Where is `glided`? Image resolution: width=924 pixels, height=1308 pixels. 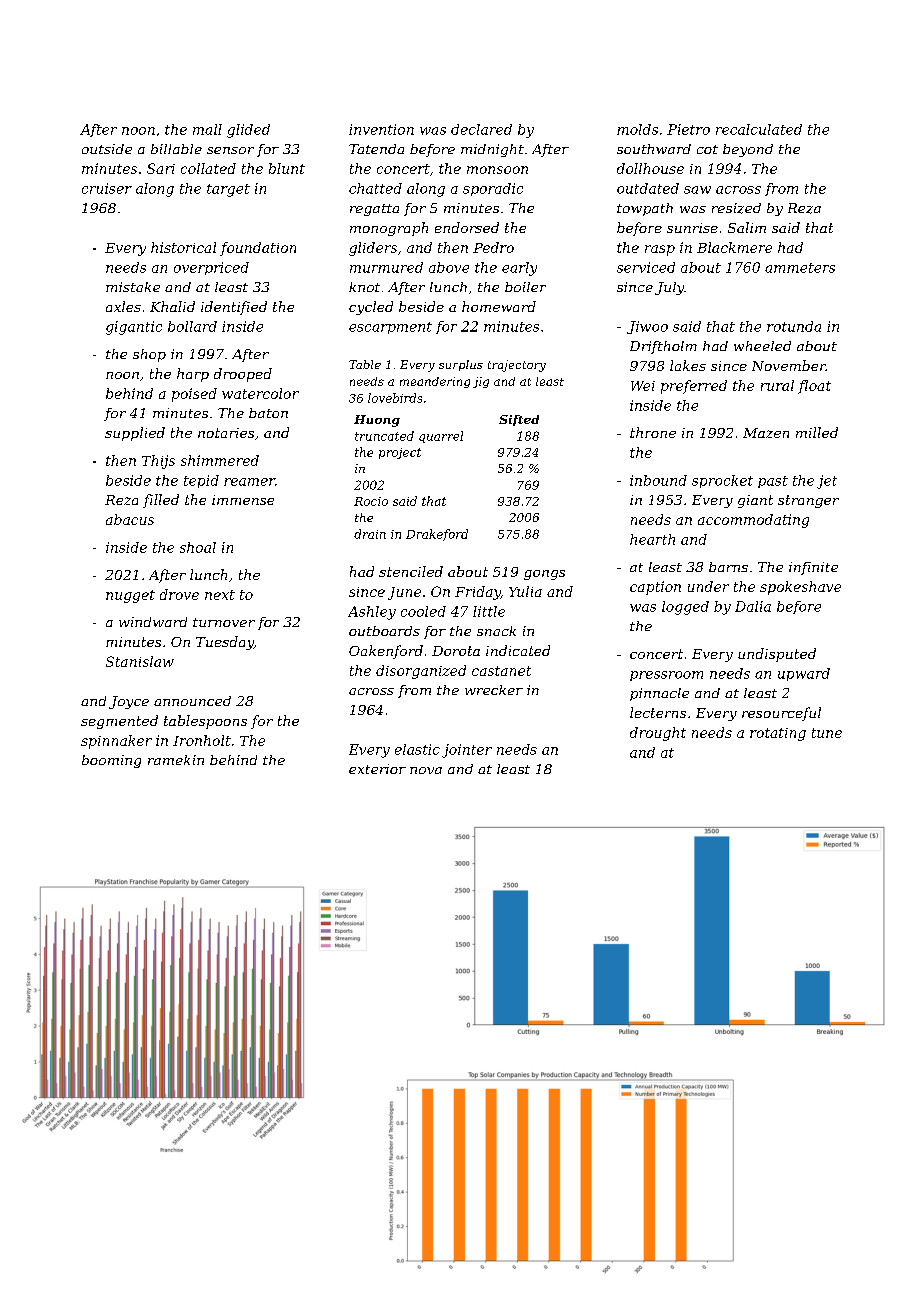
glided is located at coordinates (248, 131).
